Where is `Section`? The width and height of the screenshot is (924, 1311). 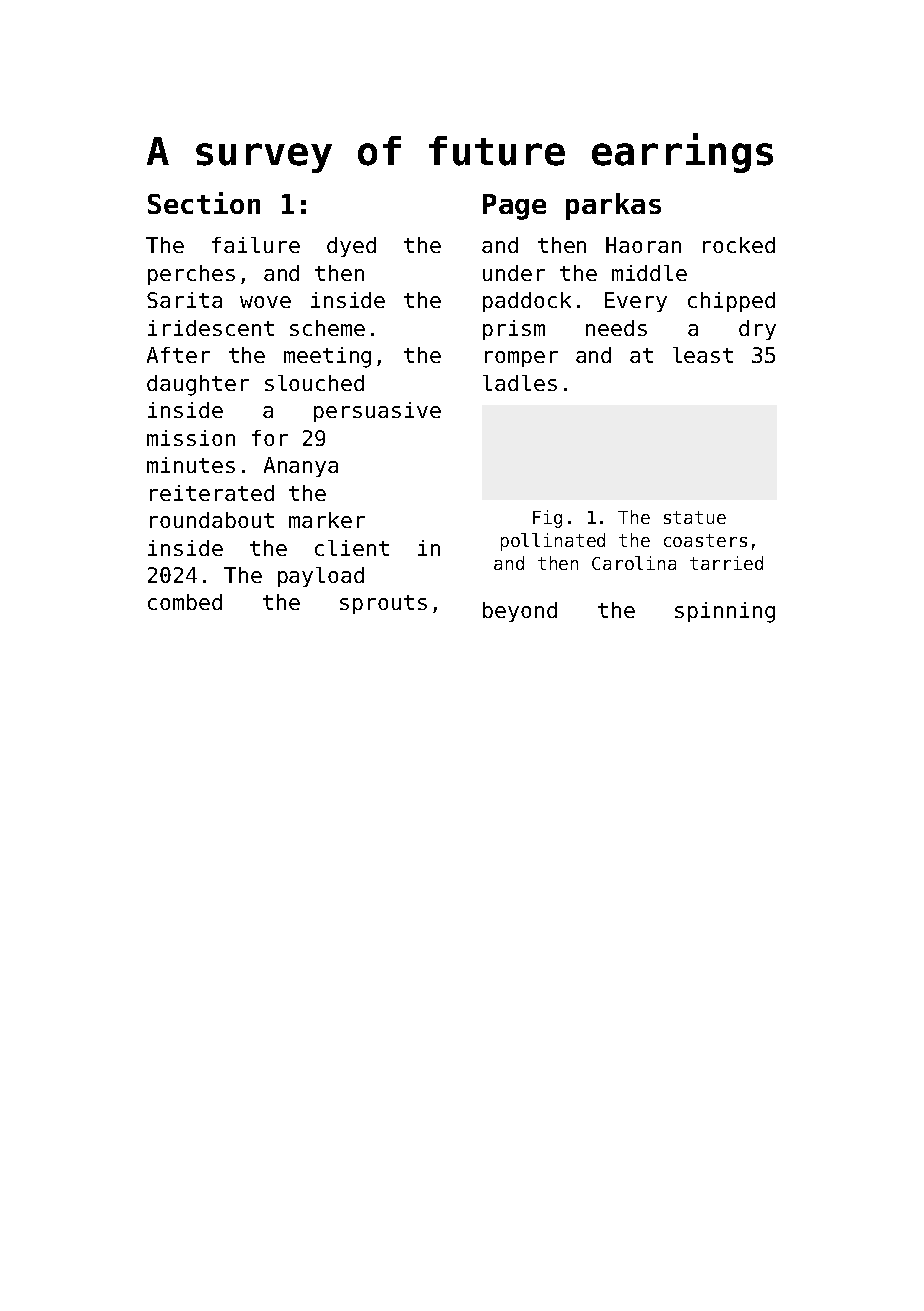
Section is located at coordinates (204, 203).
